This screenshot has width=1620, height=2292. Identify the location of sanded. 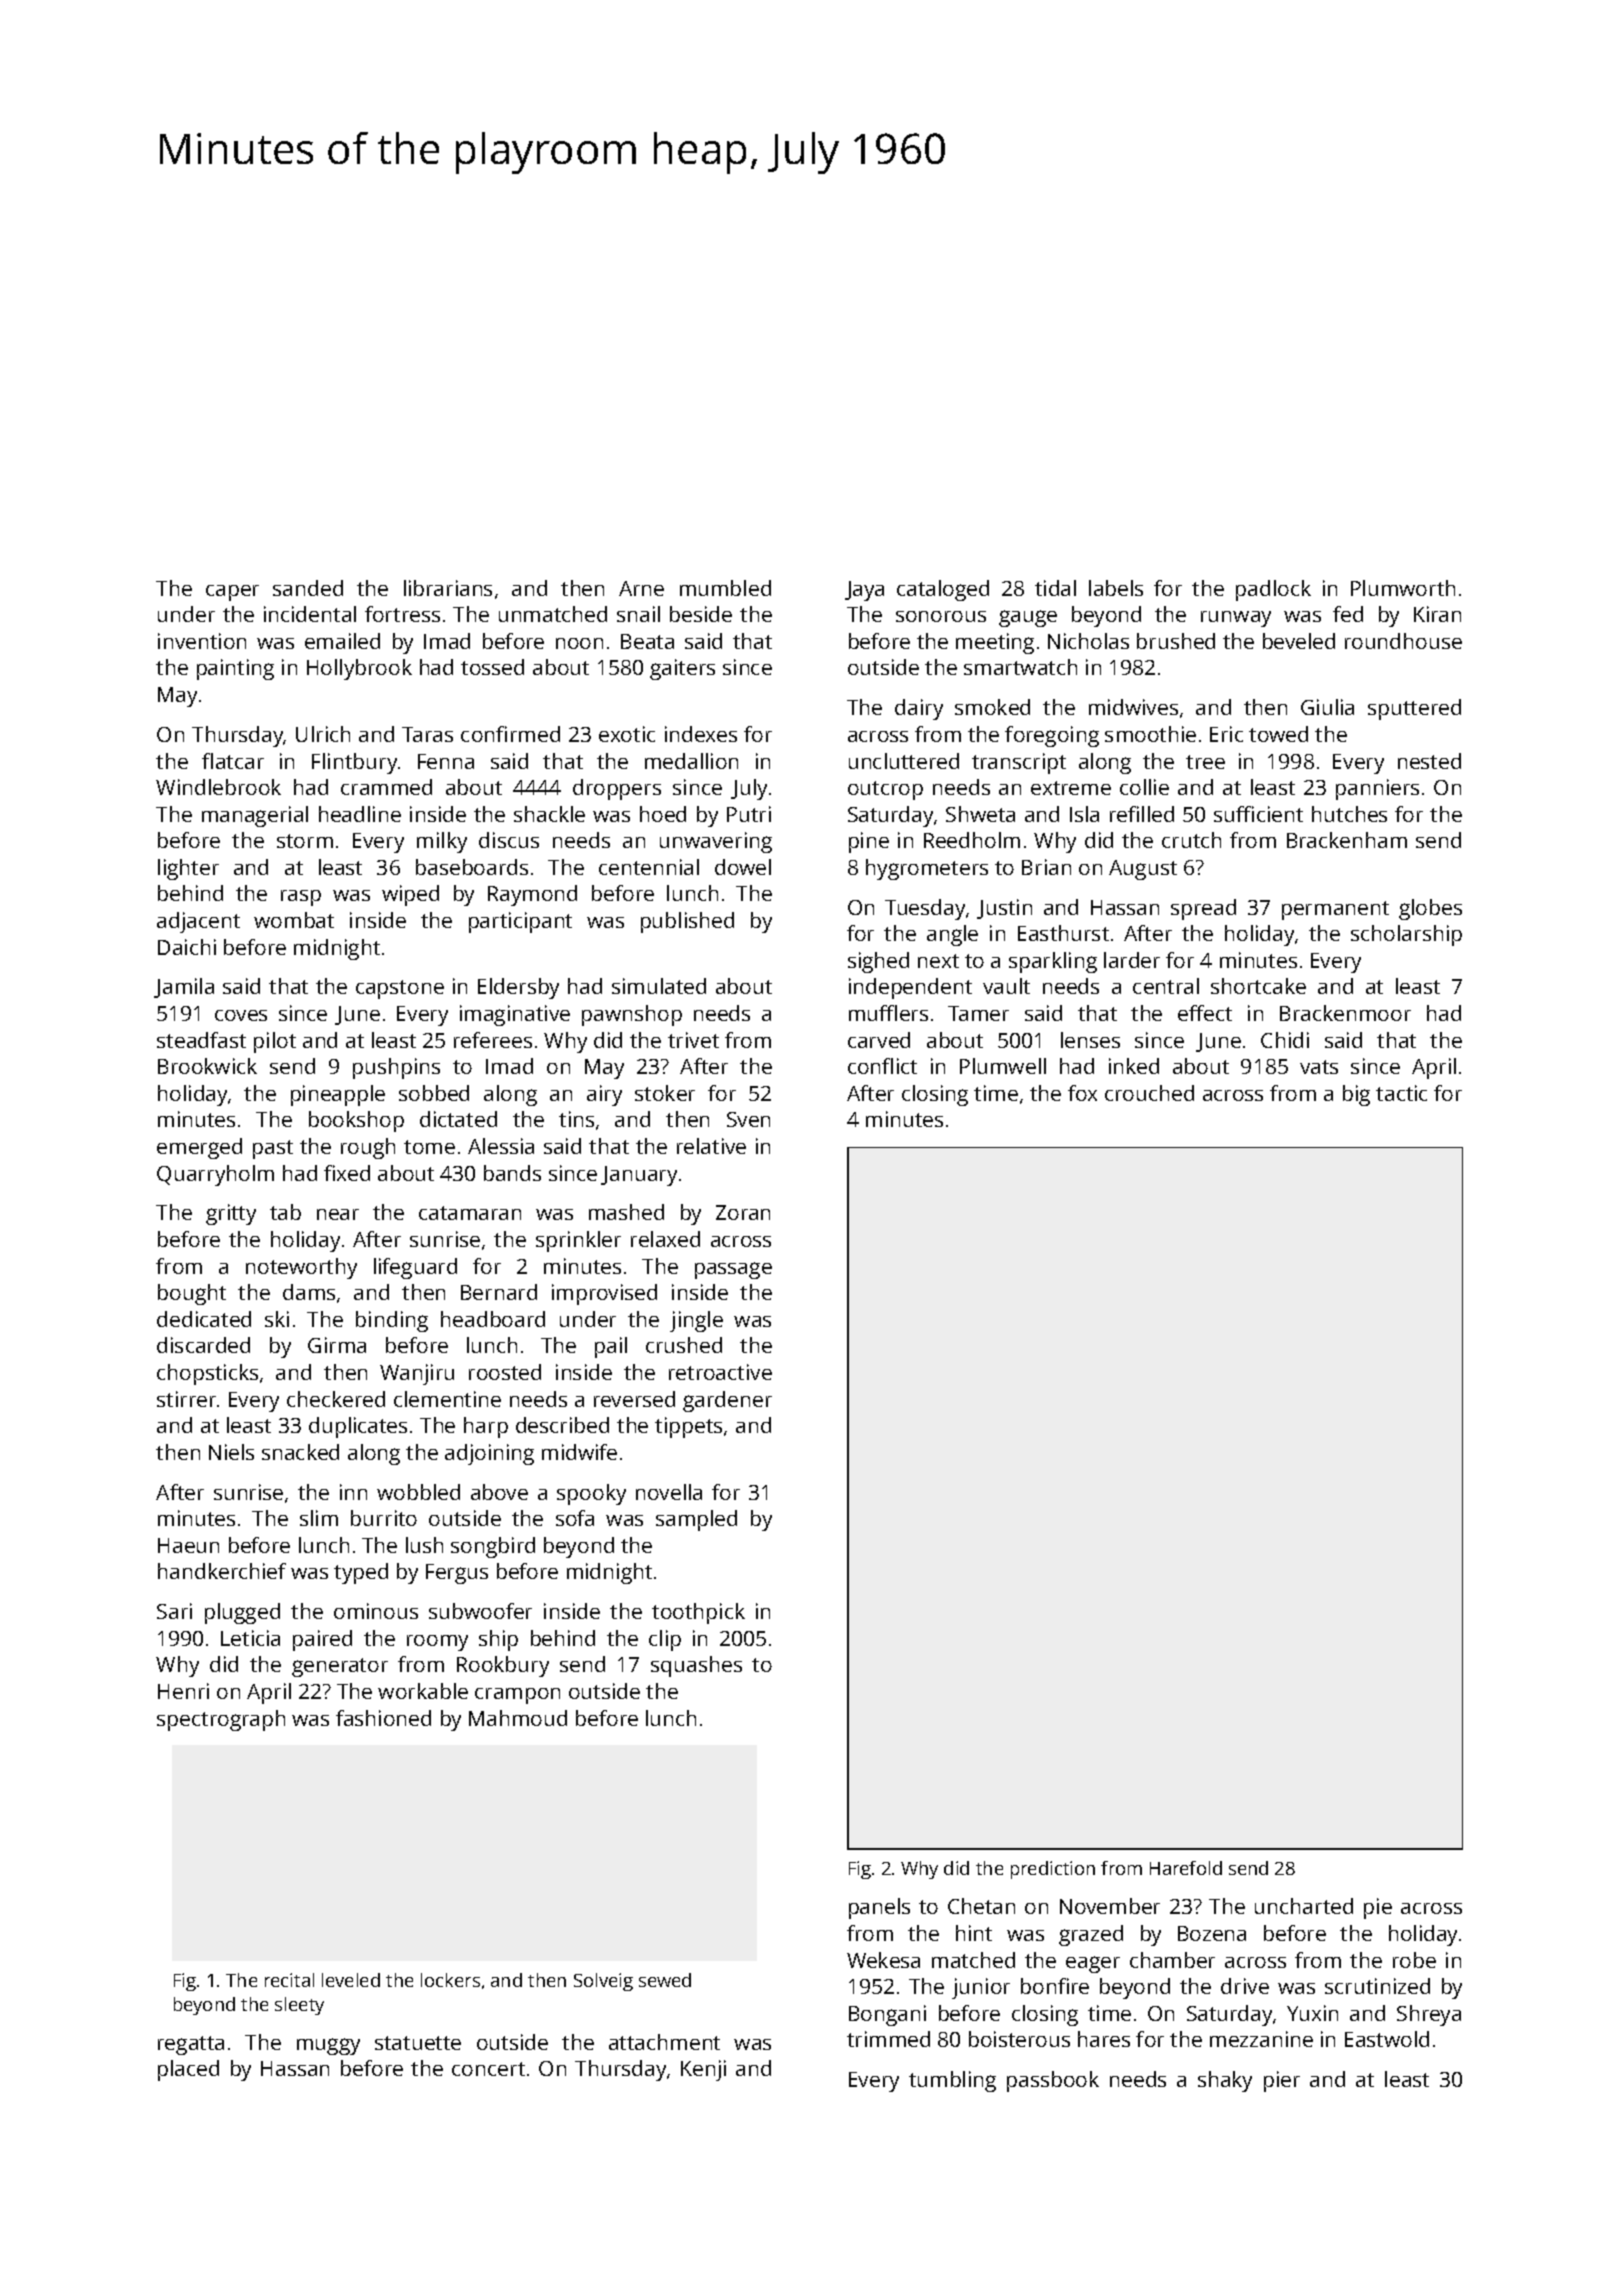
(308, 588).
